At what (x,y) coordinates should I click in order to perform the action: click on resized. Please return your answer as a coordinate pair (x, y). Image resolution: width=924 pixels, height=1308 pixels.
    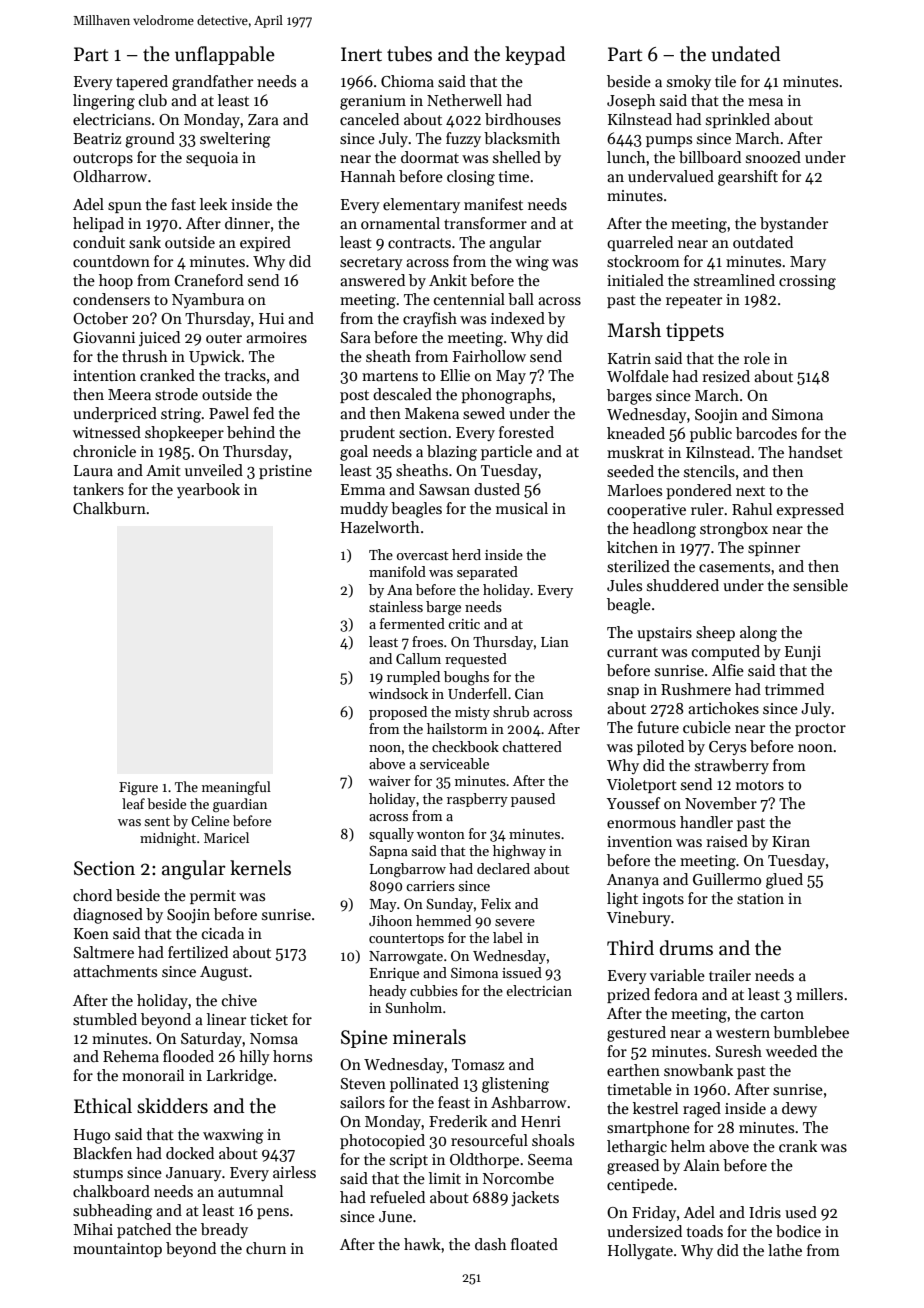
    Looking at the image, I should click on (726, 376).
